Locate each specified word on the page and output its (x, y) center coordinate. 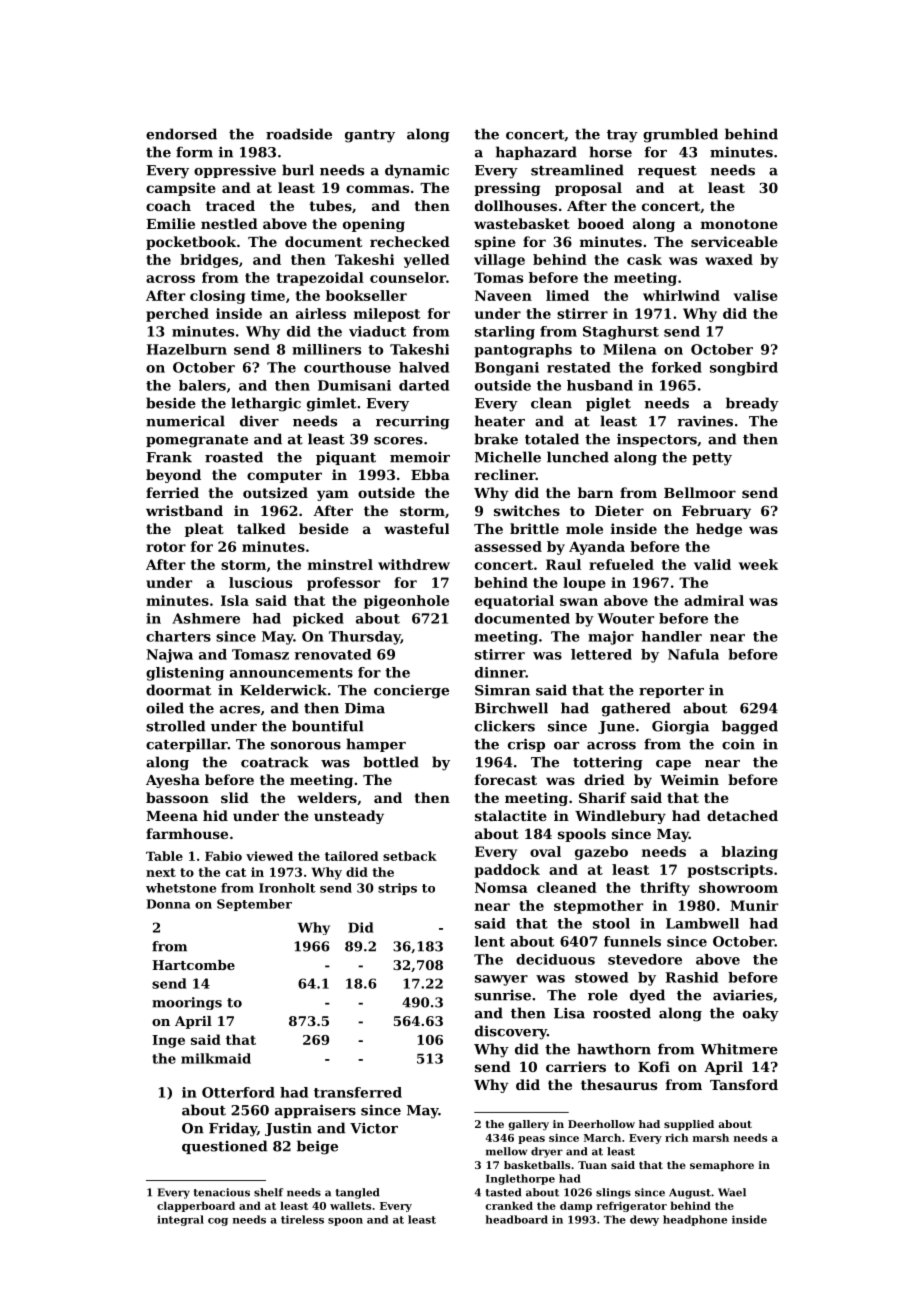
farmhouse (187, 833)
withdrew (414, 564)
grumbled (680, 135)
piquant (346, 458)
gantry (370, 136)
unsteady (349, 817)
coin (738, 744)
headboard (517, 1219)
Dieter (619, 510)
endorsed (181, 134)
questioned (224, 1147)
